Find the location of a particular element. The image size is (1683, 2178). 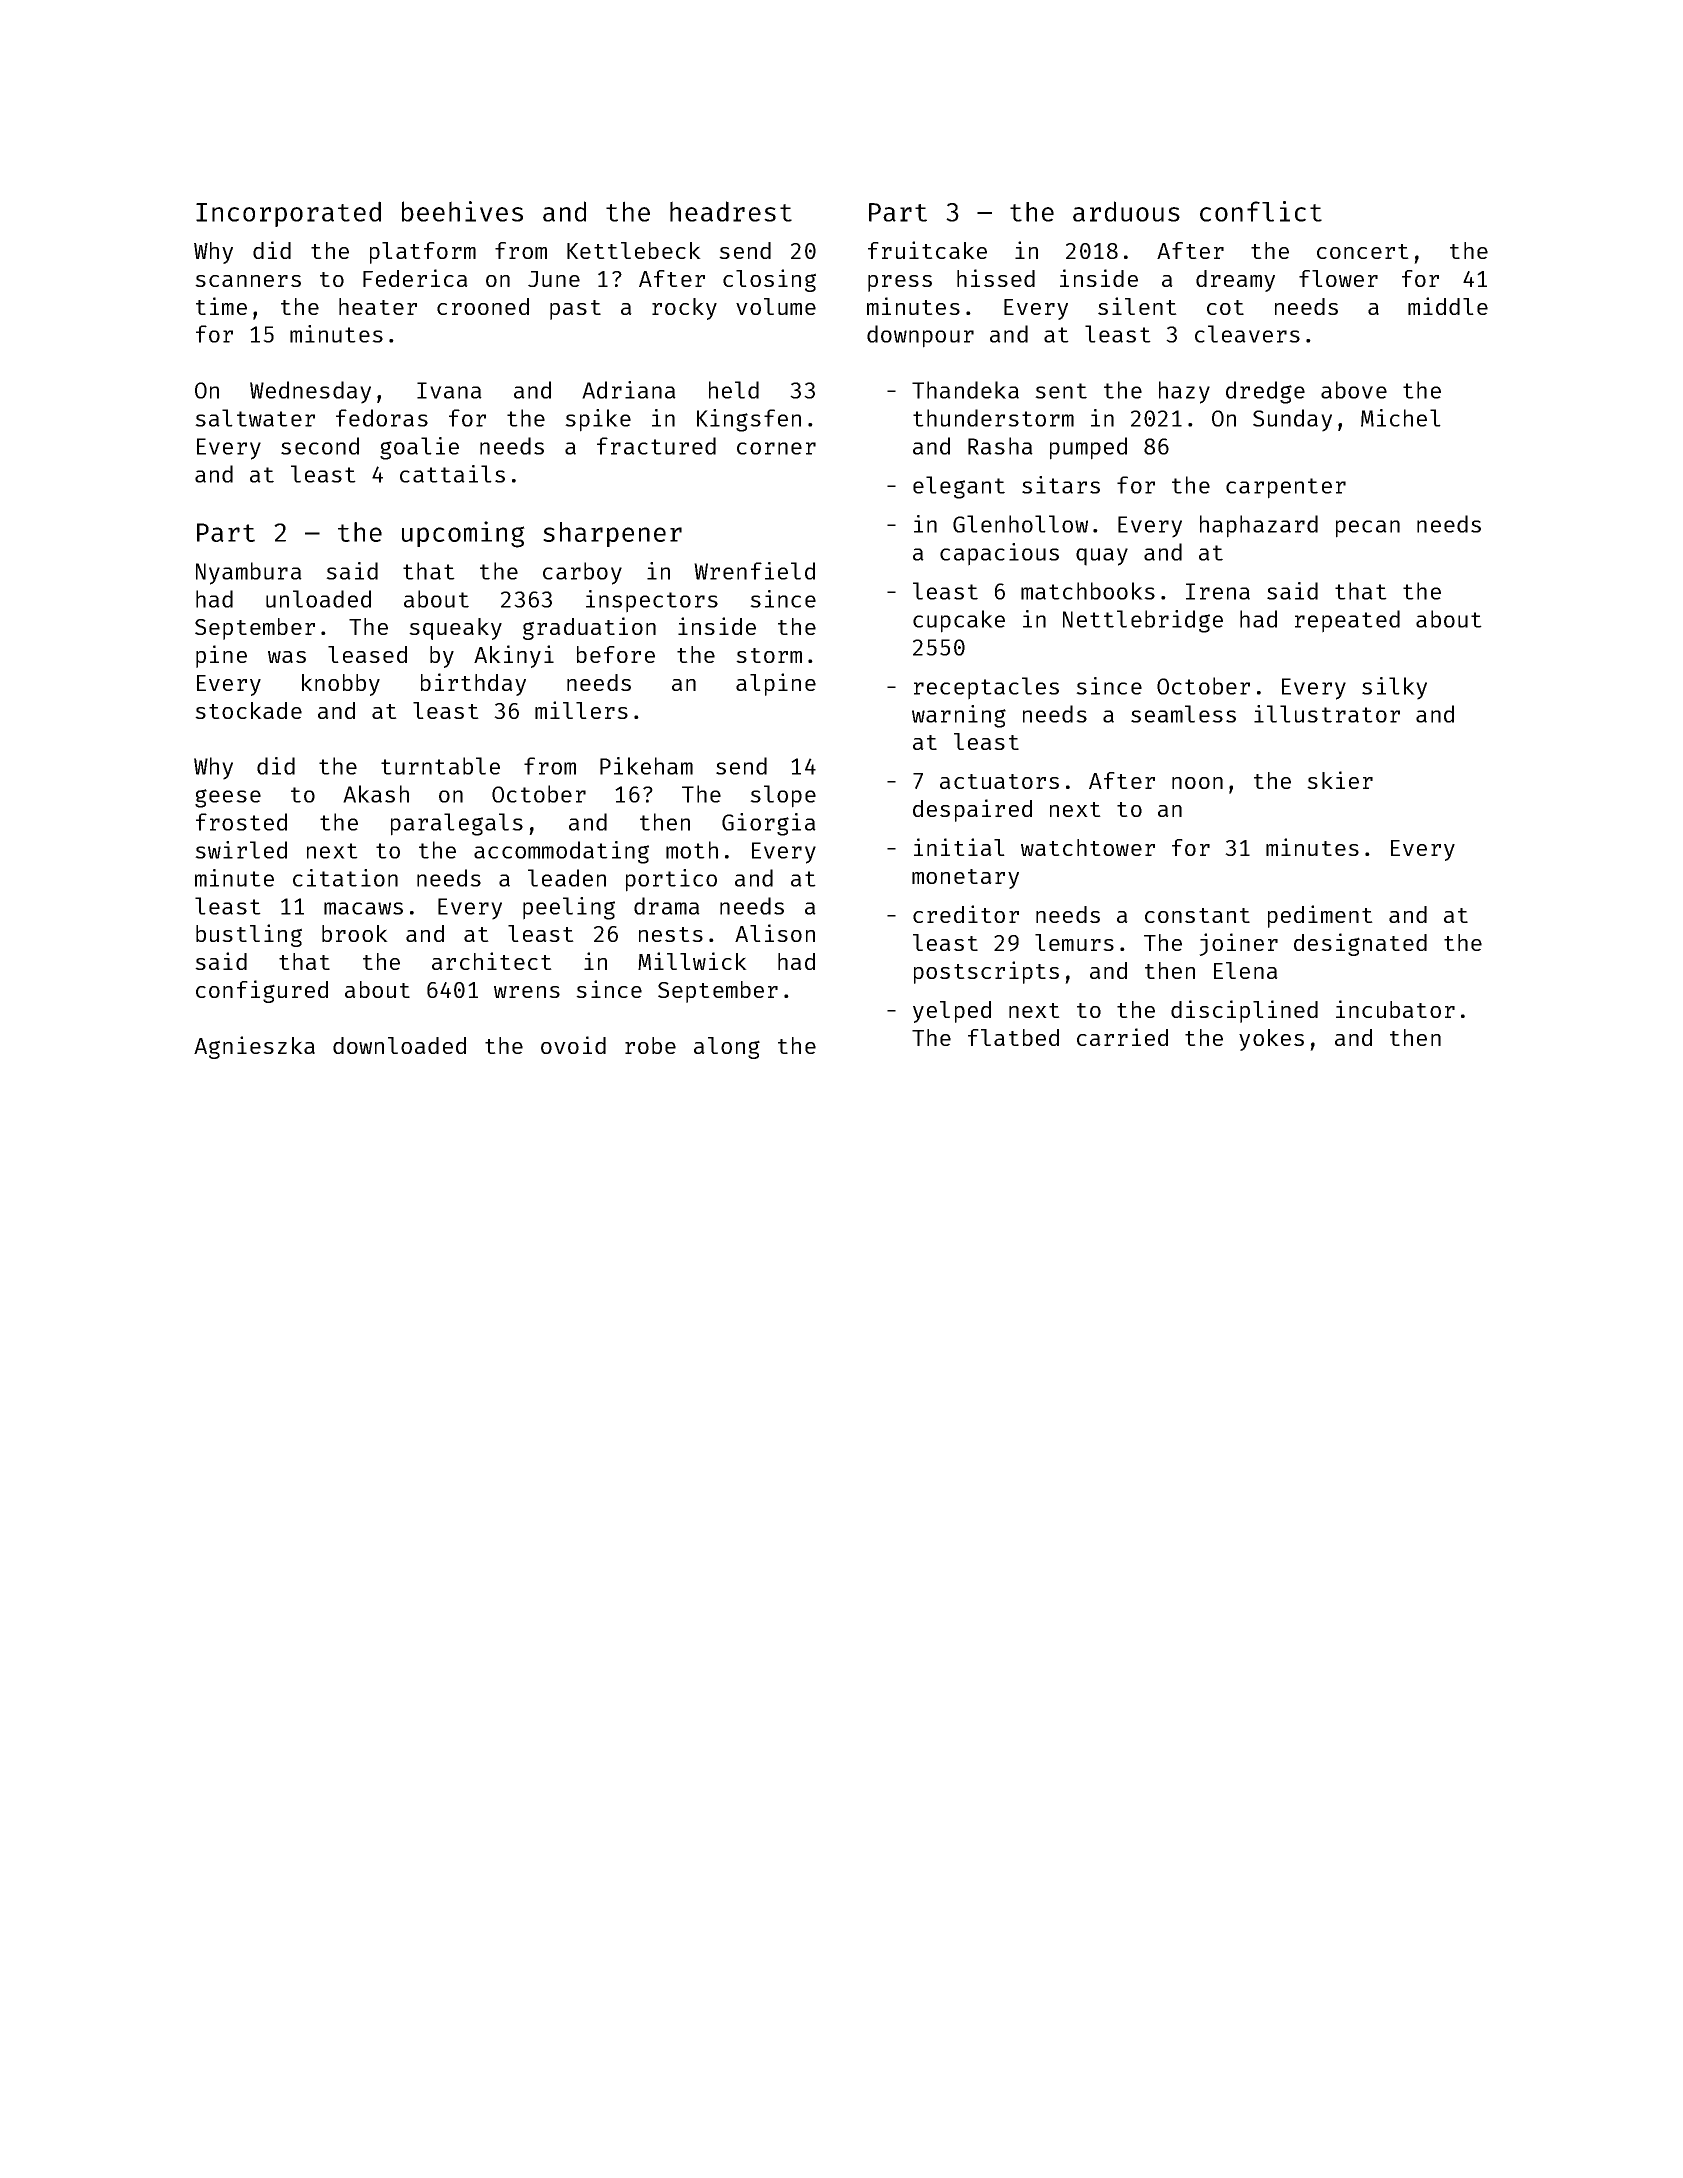

repeated is located at coordinates (1347, 621).
